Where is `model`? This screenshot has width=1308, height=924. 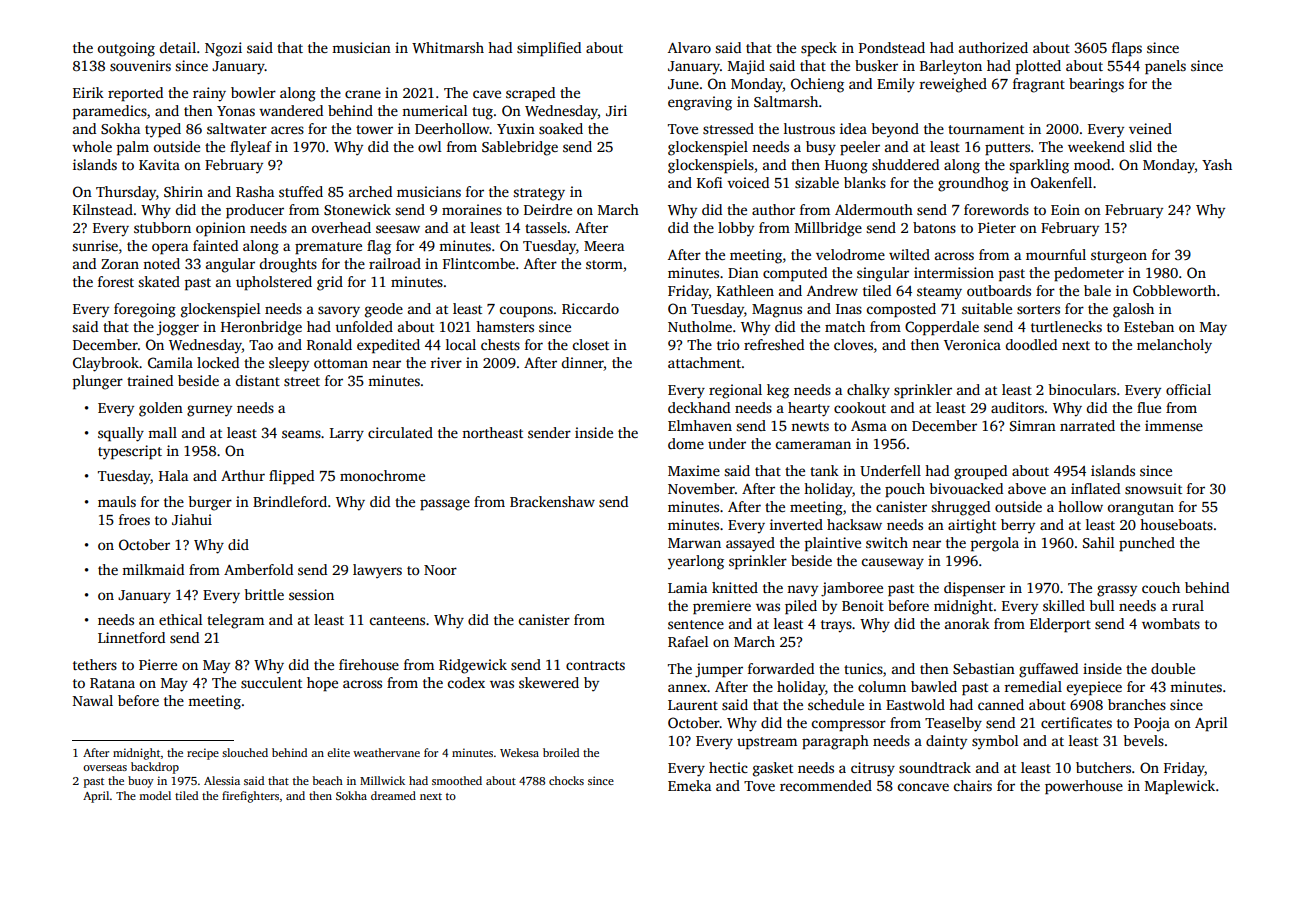
model is located at coordinates (155, 795).
